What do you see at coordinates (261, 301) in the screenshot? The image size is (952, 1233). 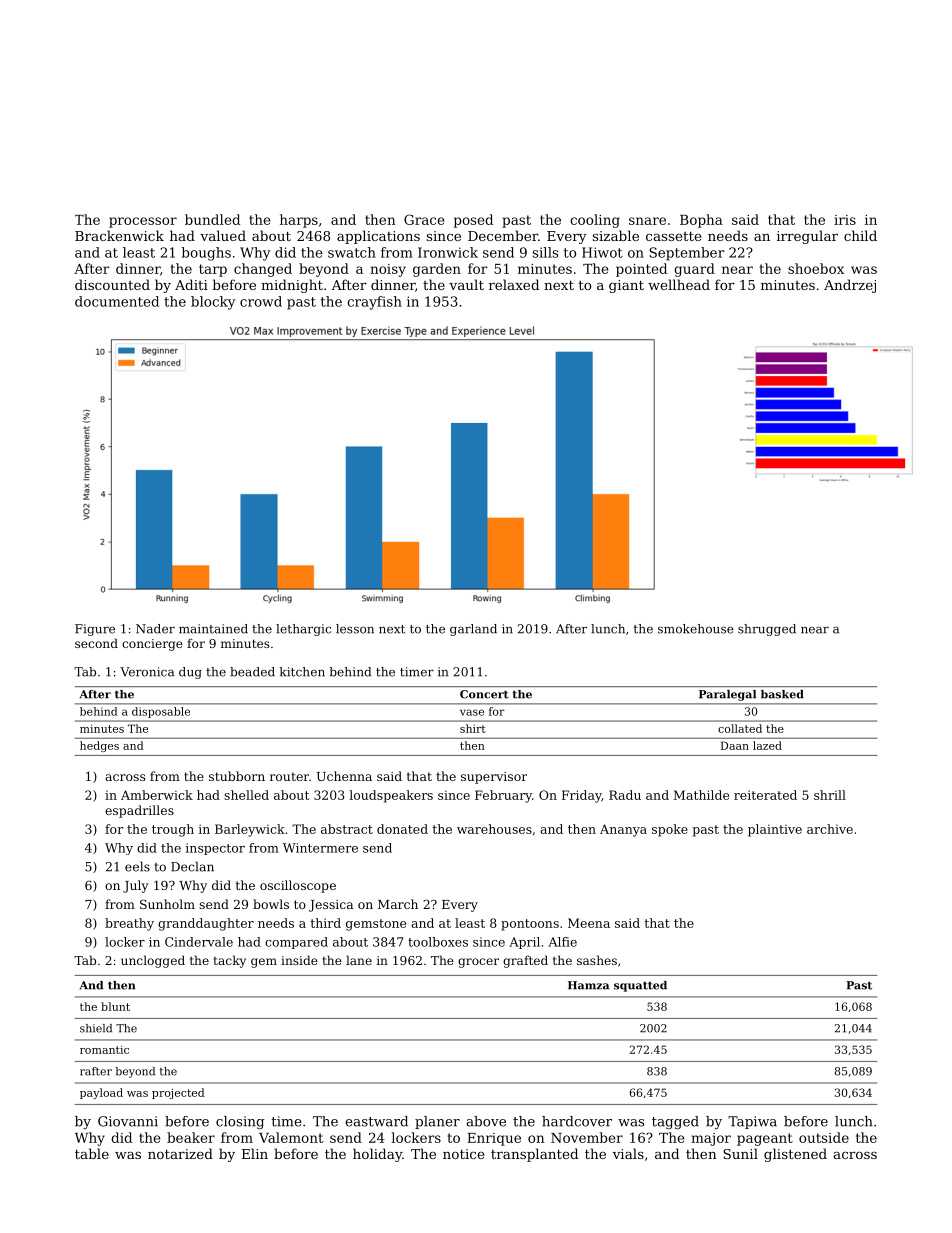 I see `crowd` at bounding box center [261, 301].
